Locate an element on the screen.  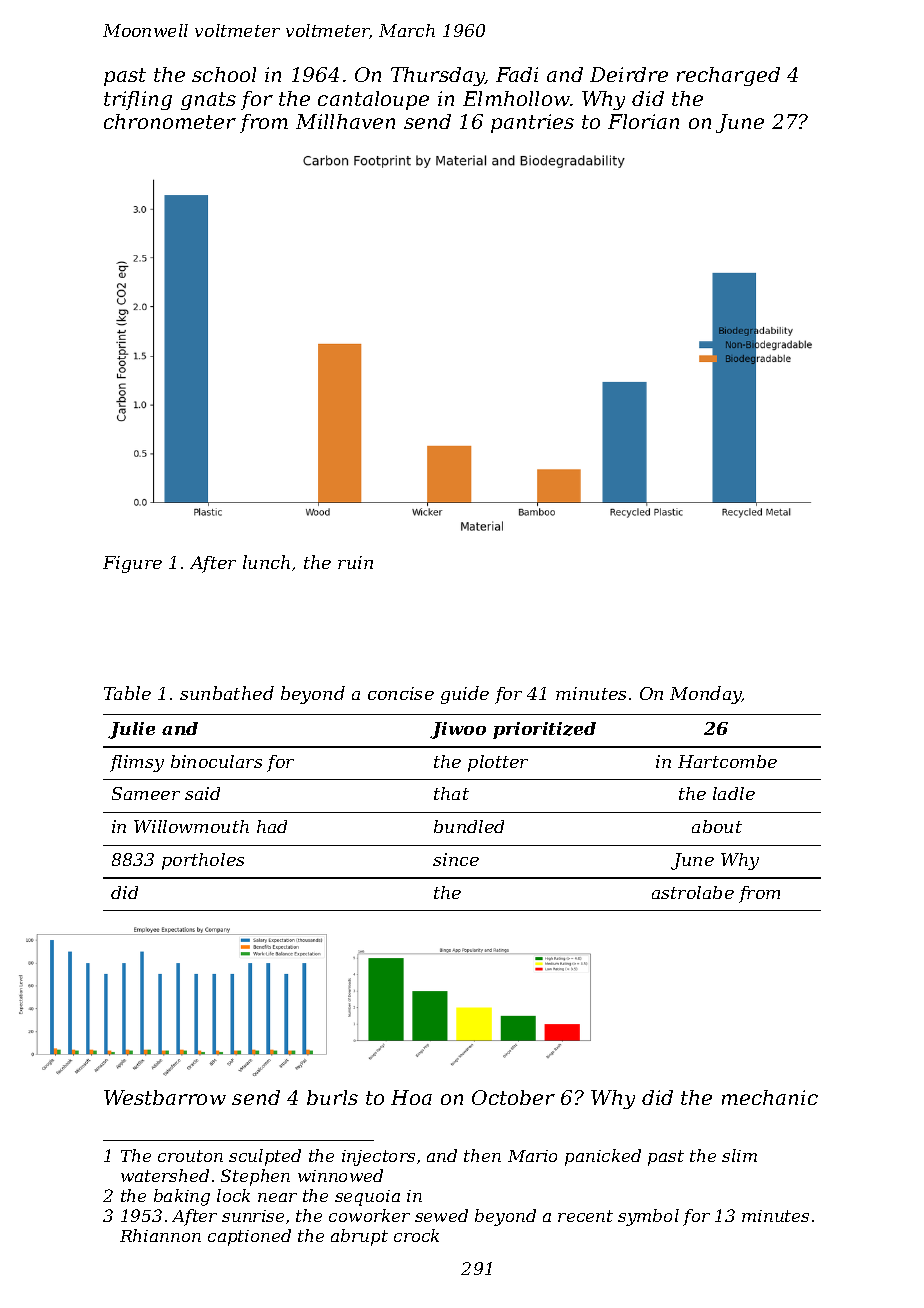
since is located at coordinates (456, 859).
